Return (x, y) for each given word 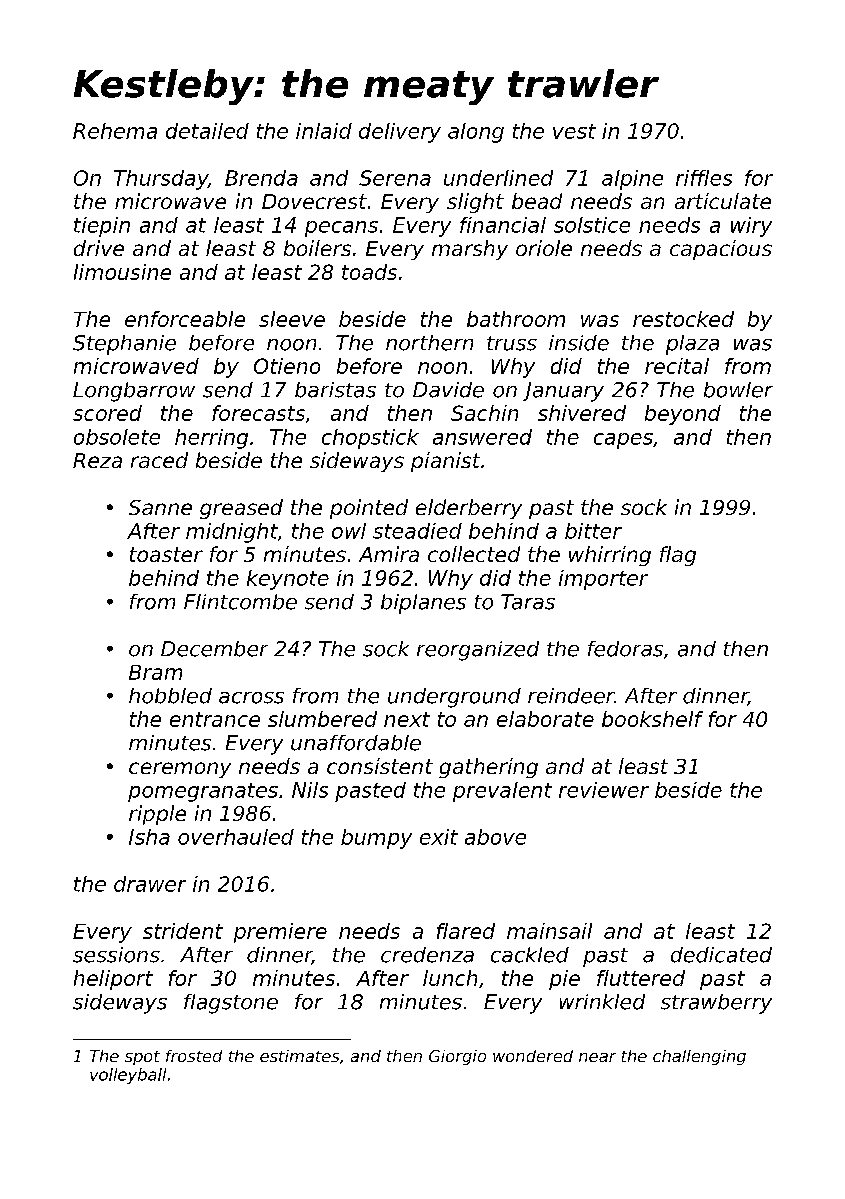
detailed (207, 131)
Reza (97, 460)
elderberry (469, 509)
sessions (116, 955)
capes (623, 441)
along (476, 133)
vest (574, 131)
